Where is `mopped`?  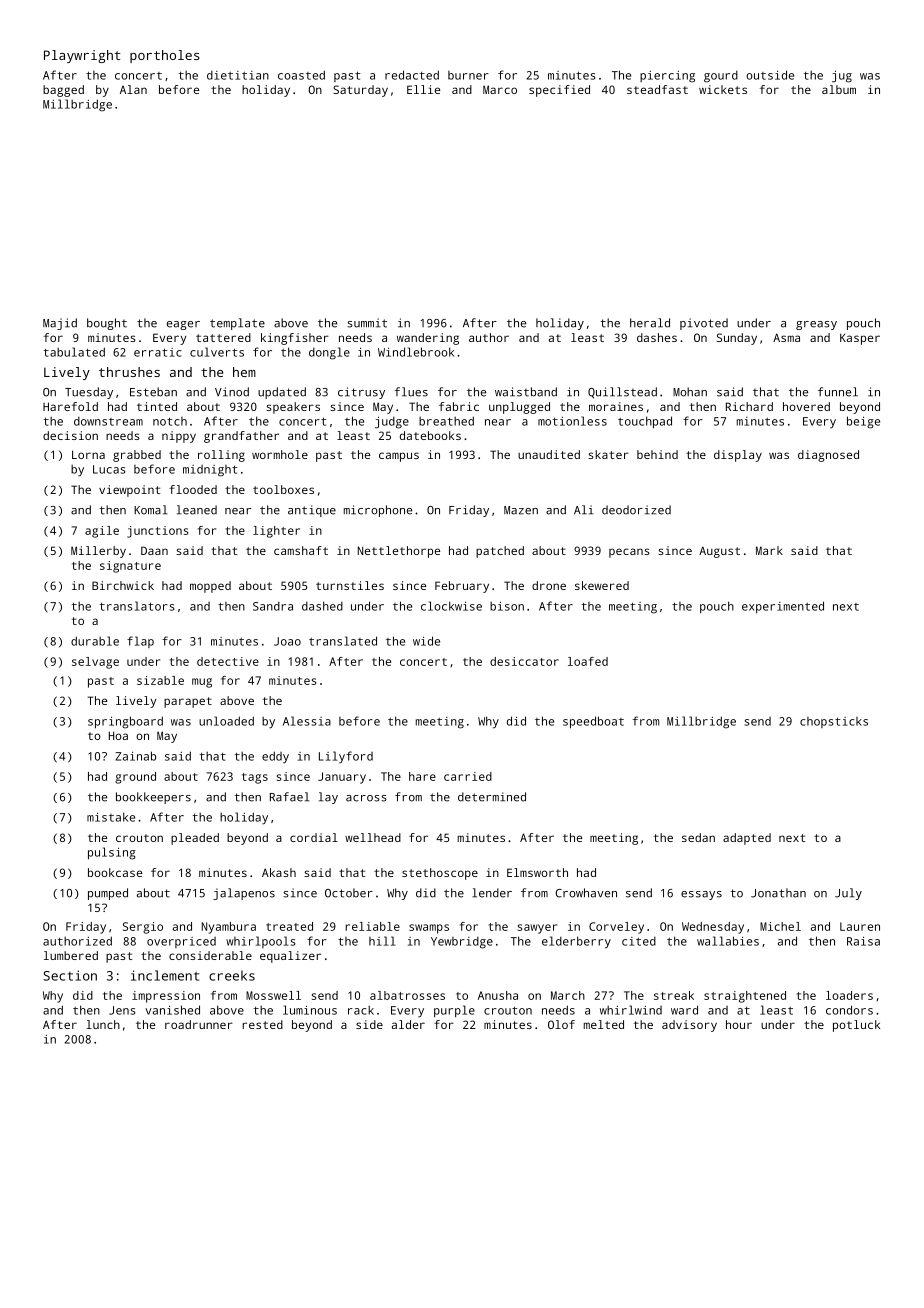 mopped is located at coordinates (210, 587).
